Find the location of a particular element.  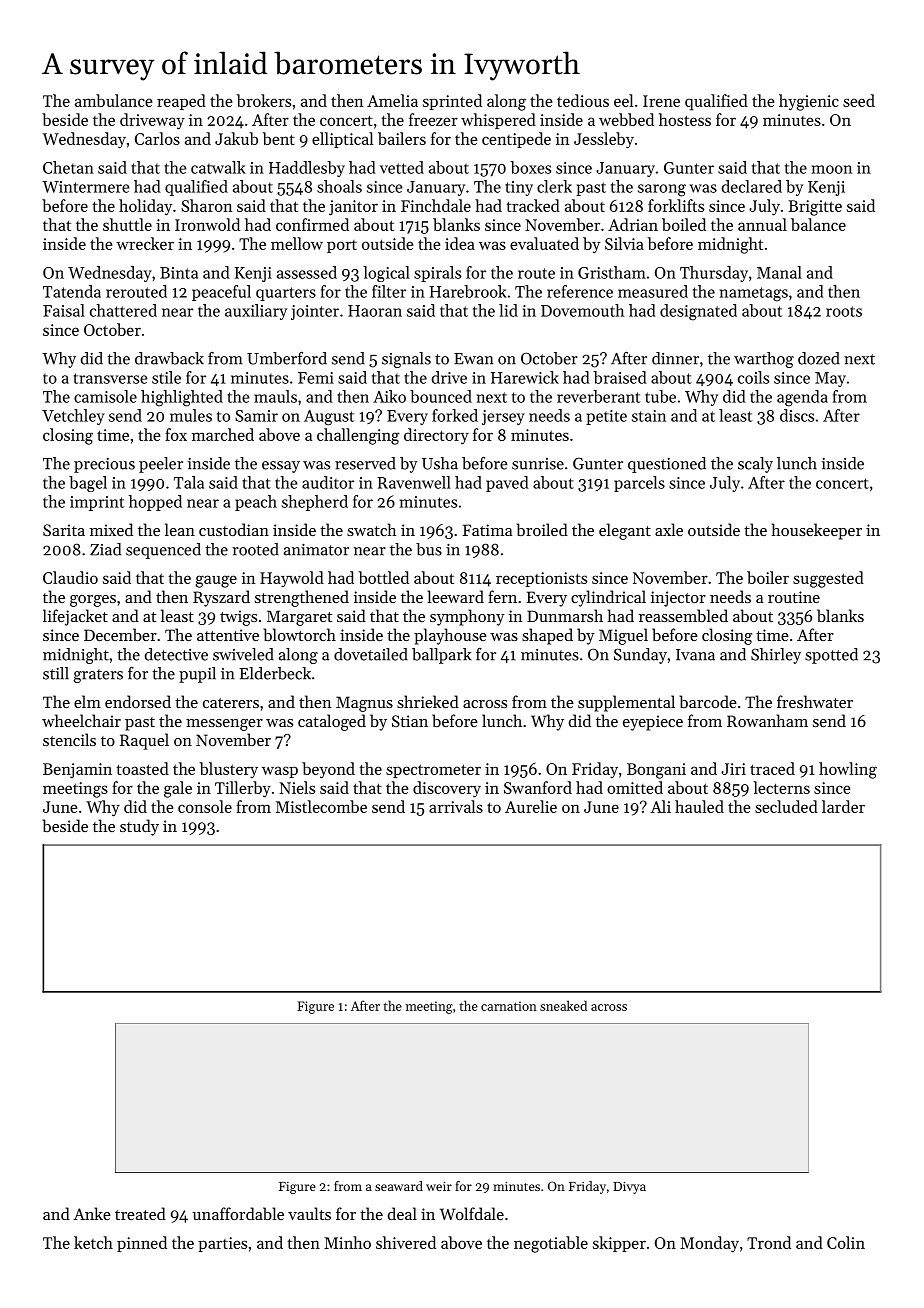

Silvia is located at coordinates (624, 243).
